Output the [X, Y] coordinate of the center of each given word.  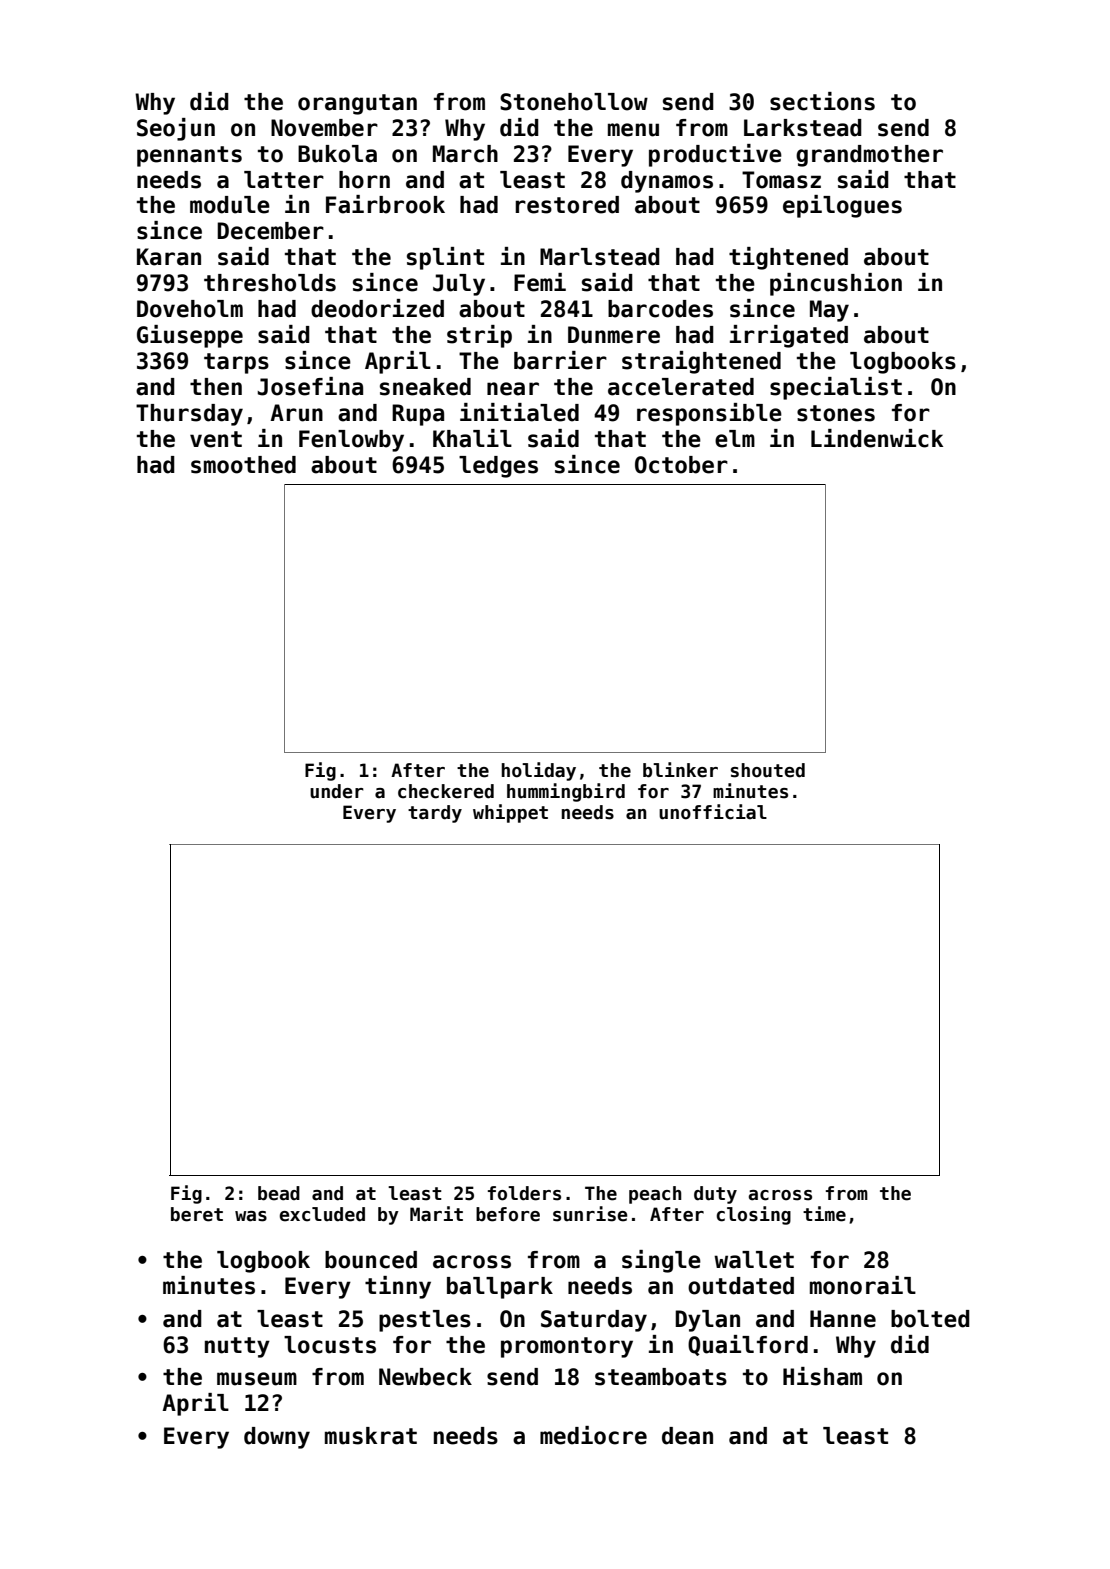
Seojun [176, 129]
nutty [237, 1347]
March [465, 154]
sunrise [590, 1214]
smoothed [243, 465]
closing [753, 1215]
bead [279, 1193]
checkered [446, 791]
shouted [768, 770]
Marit [436, 1214]
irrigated [789, 336]
